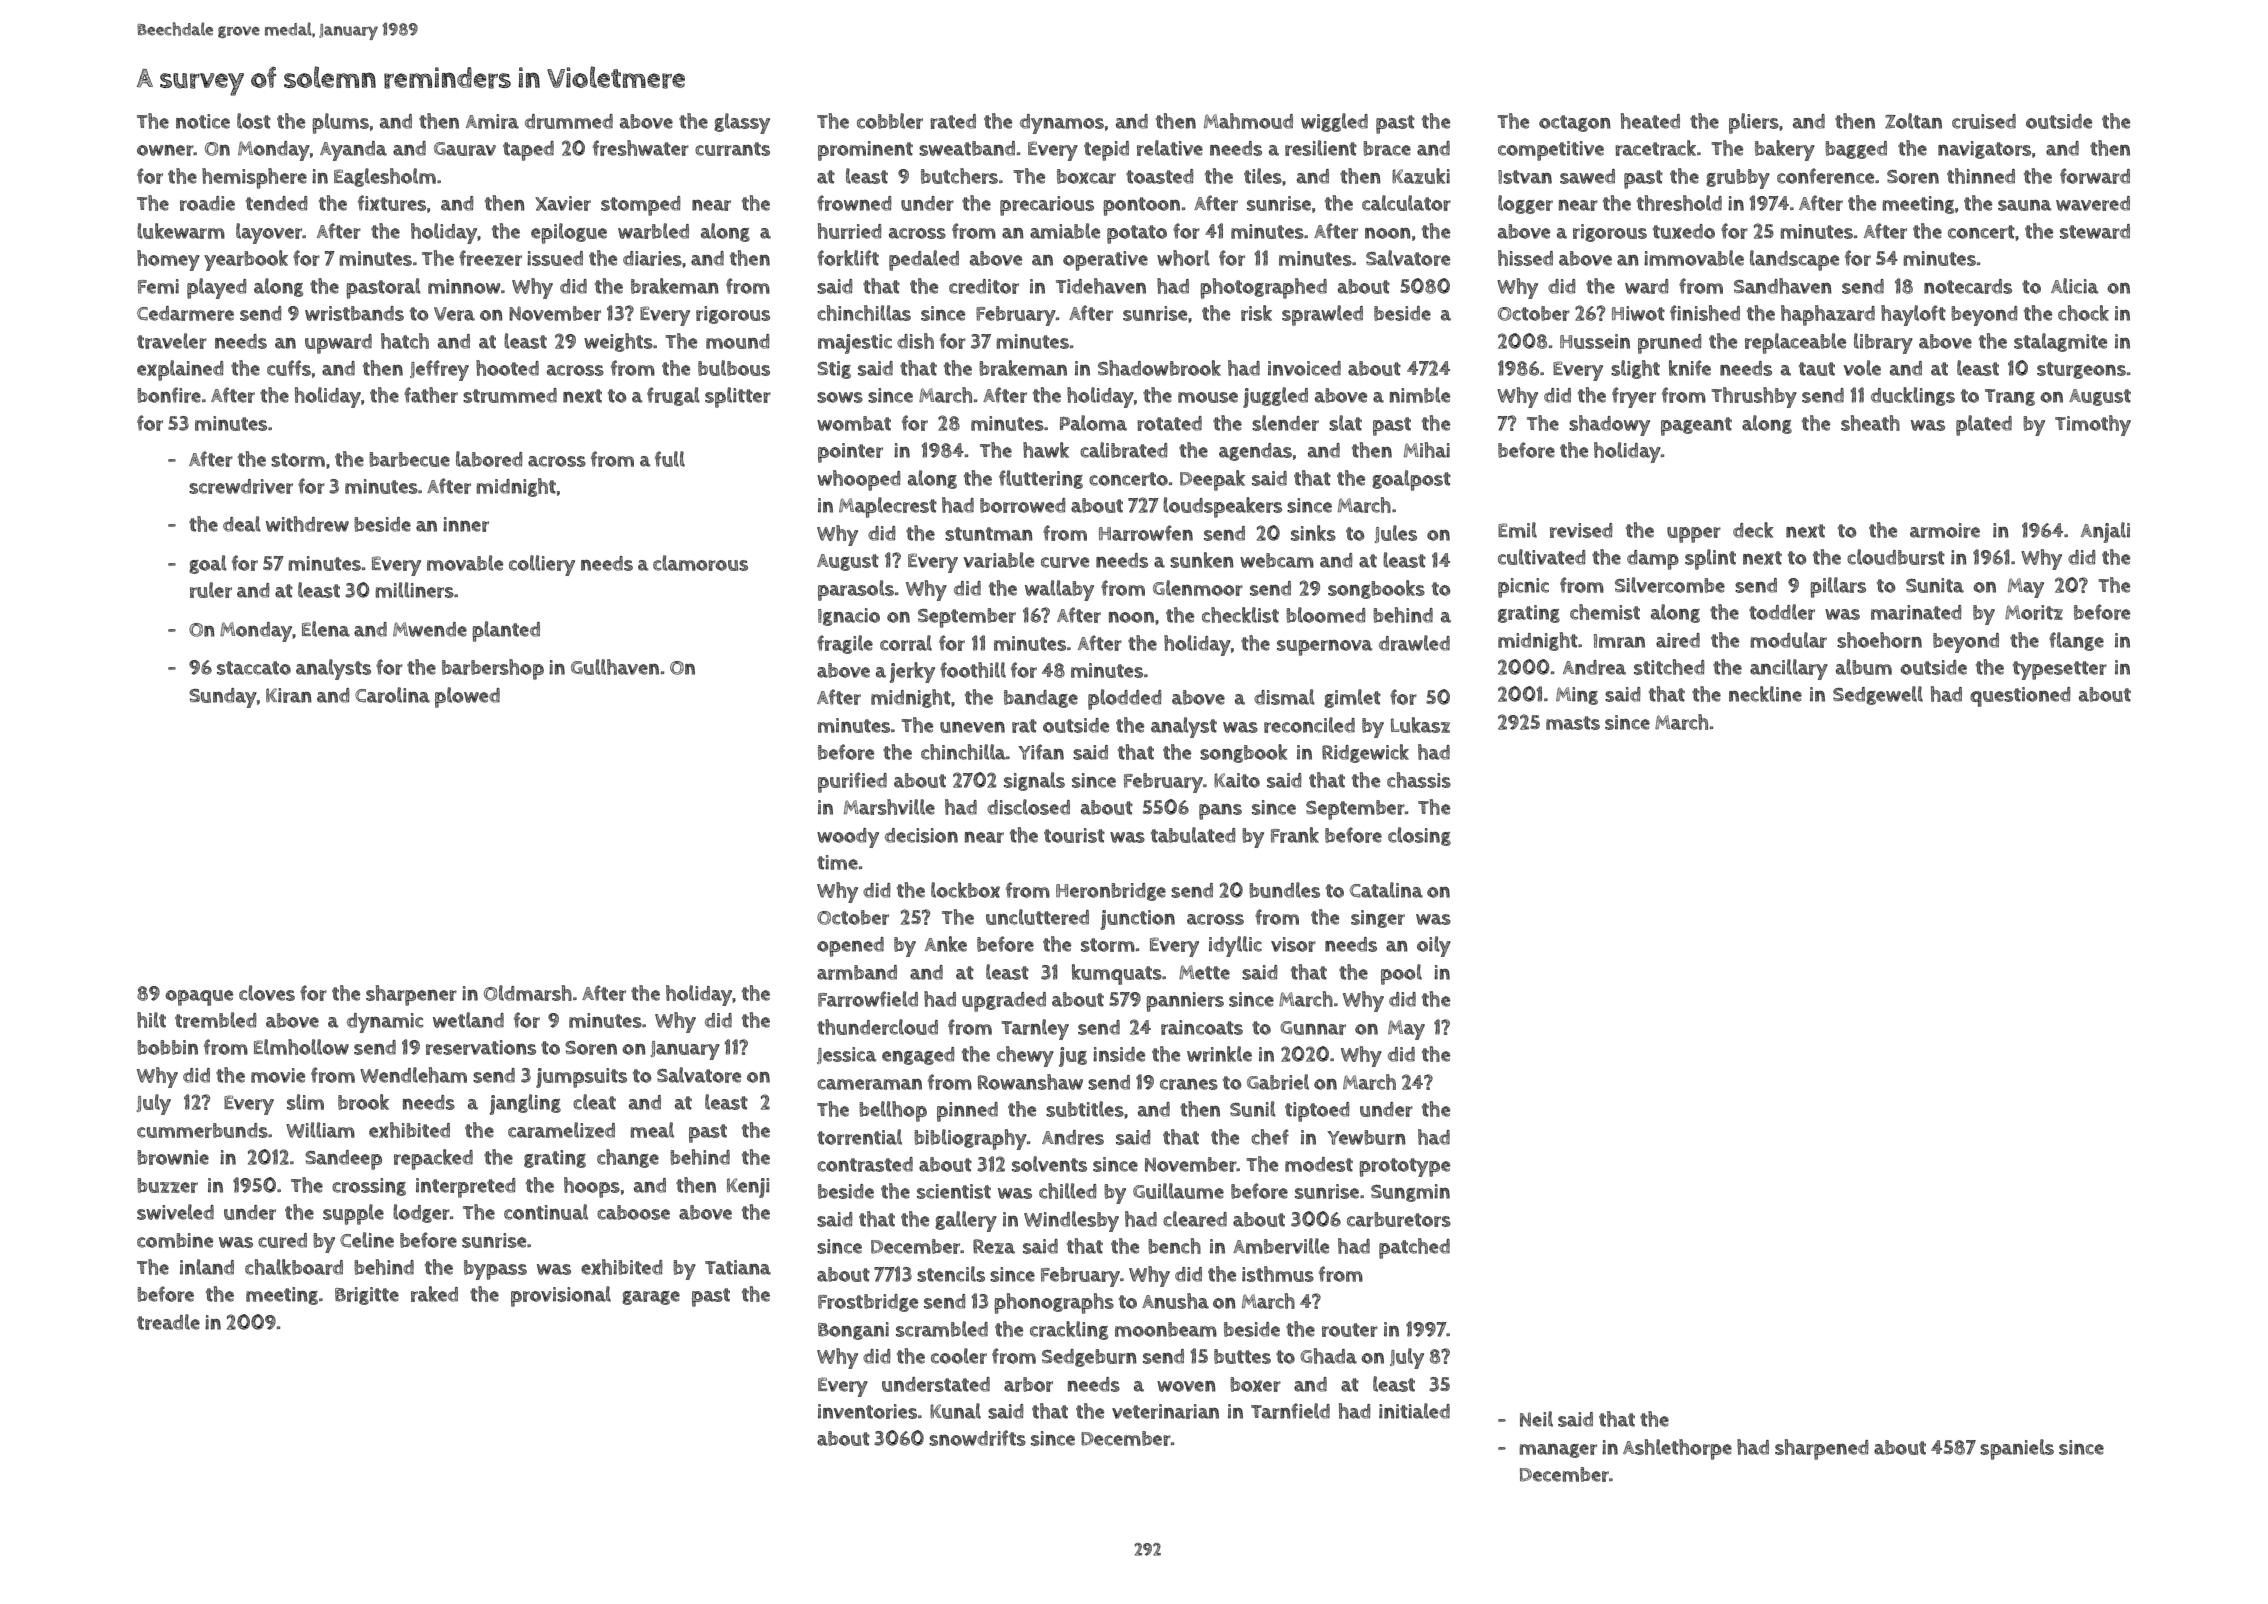 This page has height=1604, width=2268. What do you see at coordinates (2093, 425) in the page?
I see `Timothy` at bounding box center [2093, 425].
